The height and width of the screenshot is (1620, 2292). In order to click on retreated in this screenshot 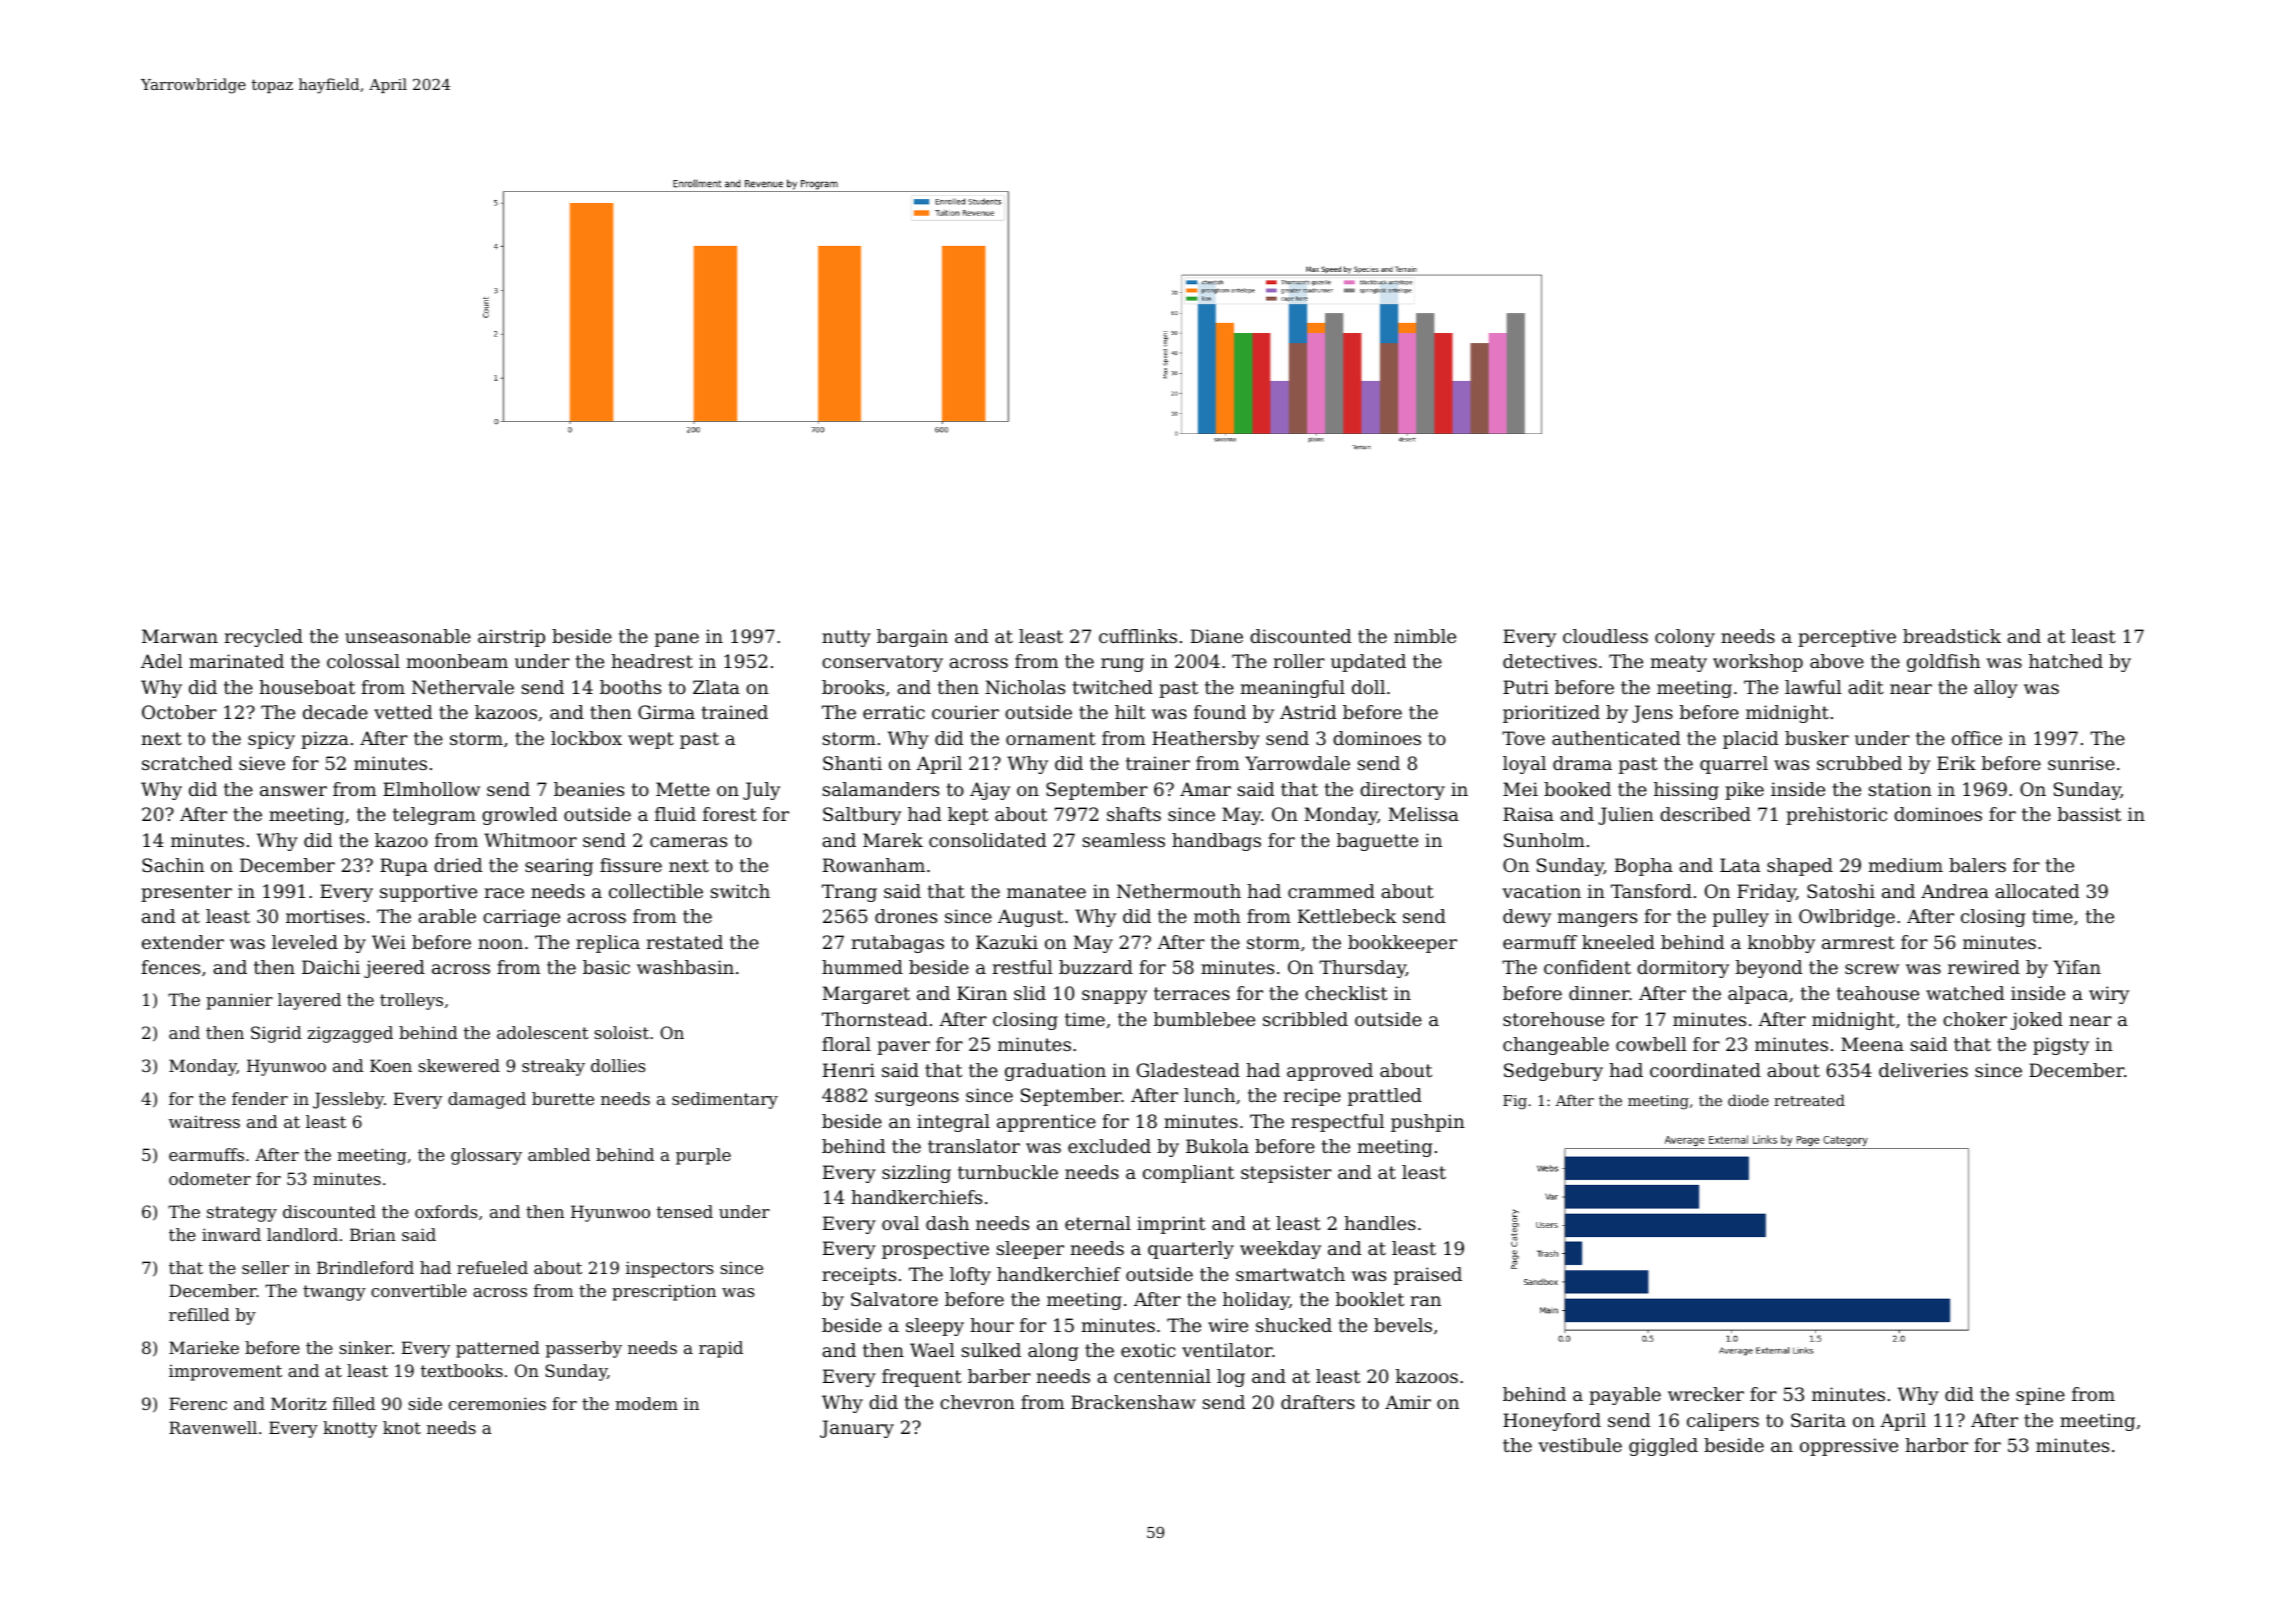, I will do `click(1809, 1100)`.
